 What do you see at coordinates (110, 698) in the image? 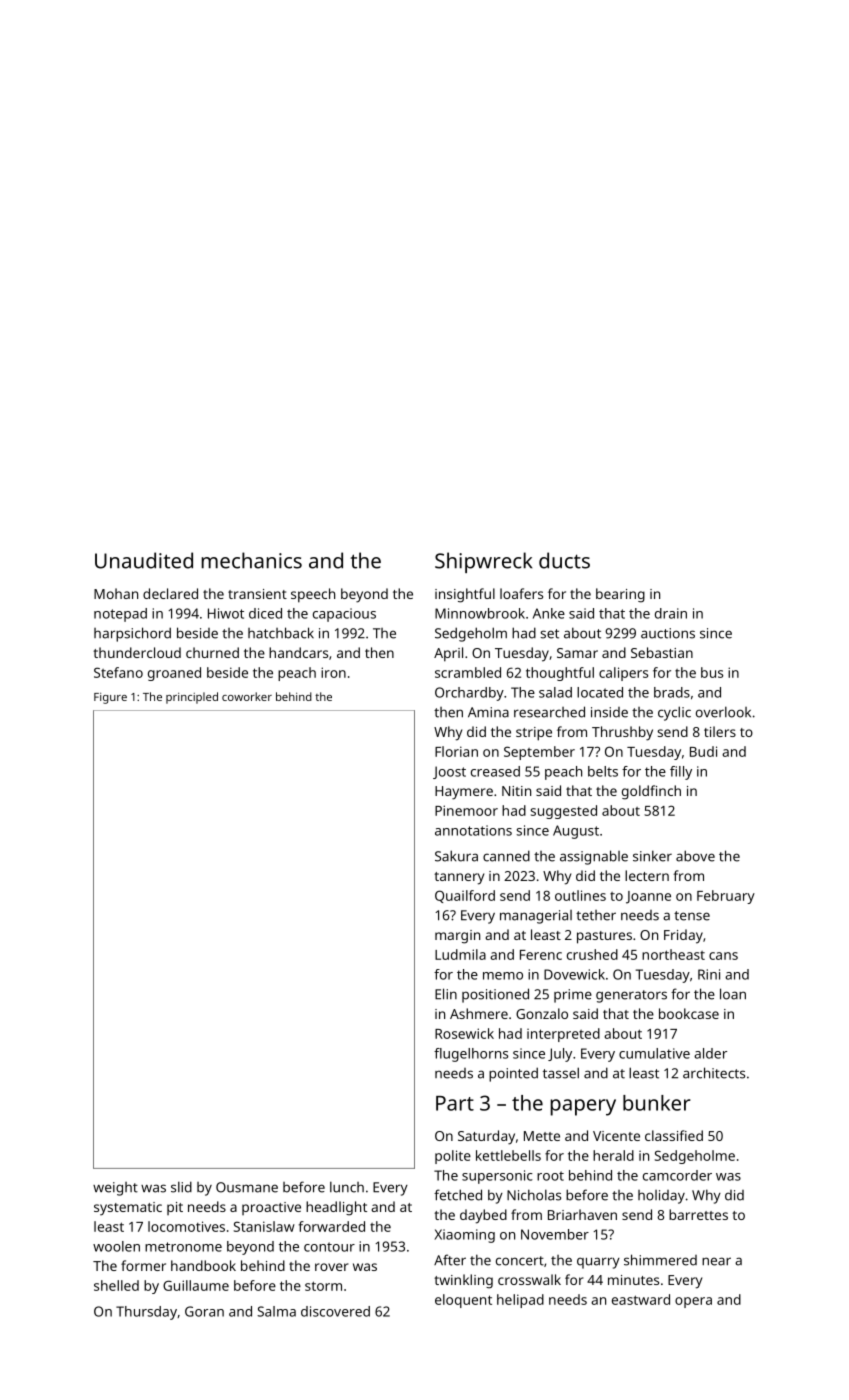
I see `Figure` at bounding box center [110, 698].
